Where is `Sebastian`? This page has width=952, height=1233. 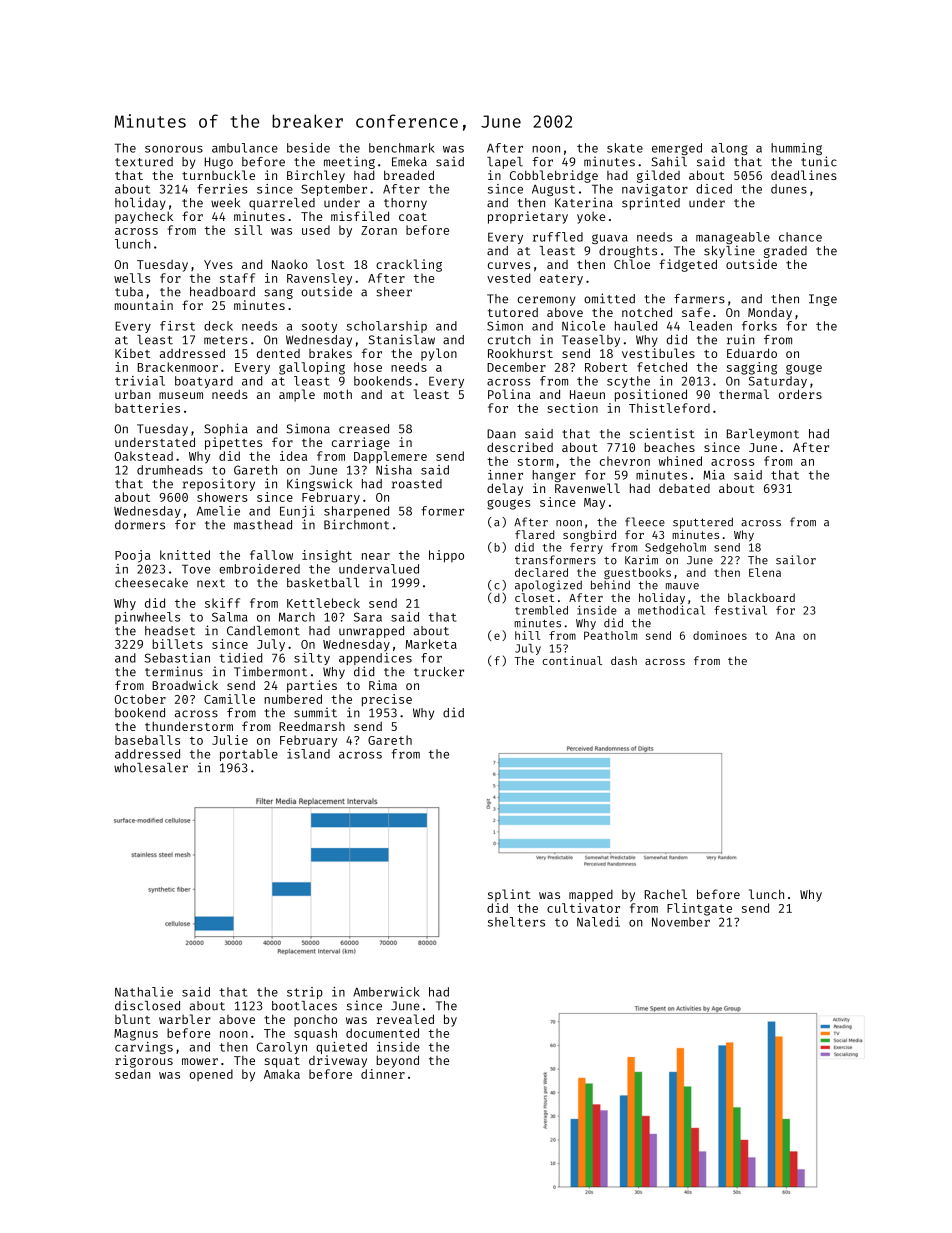
Sebastian is located at coordinates (177, 658).
